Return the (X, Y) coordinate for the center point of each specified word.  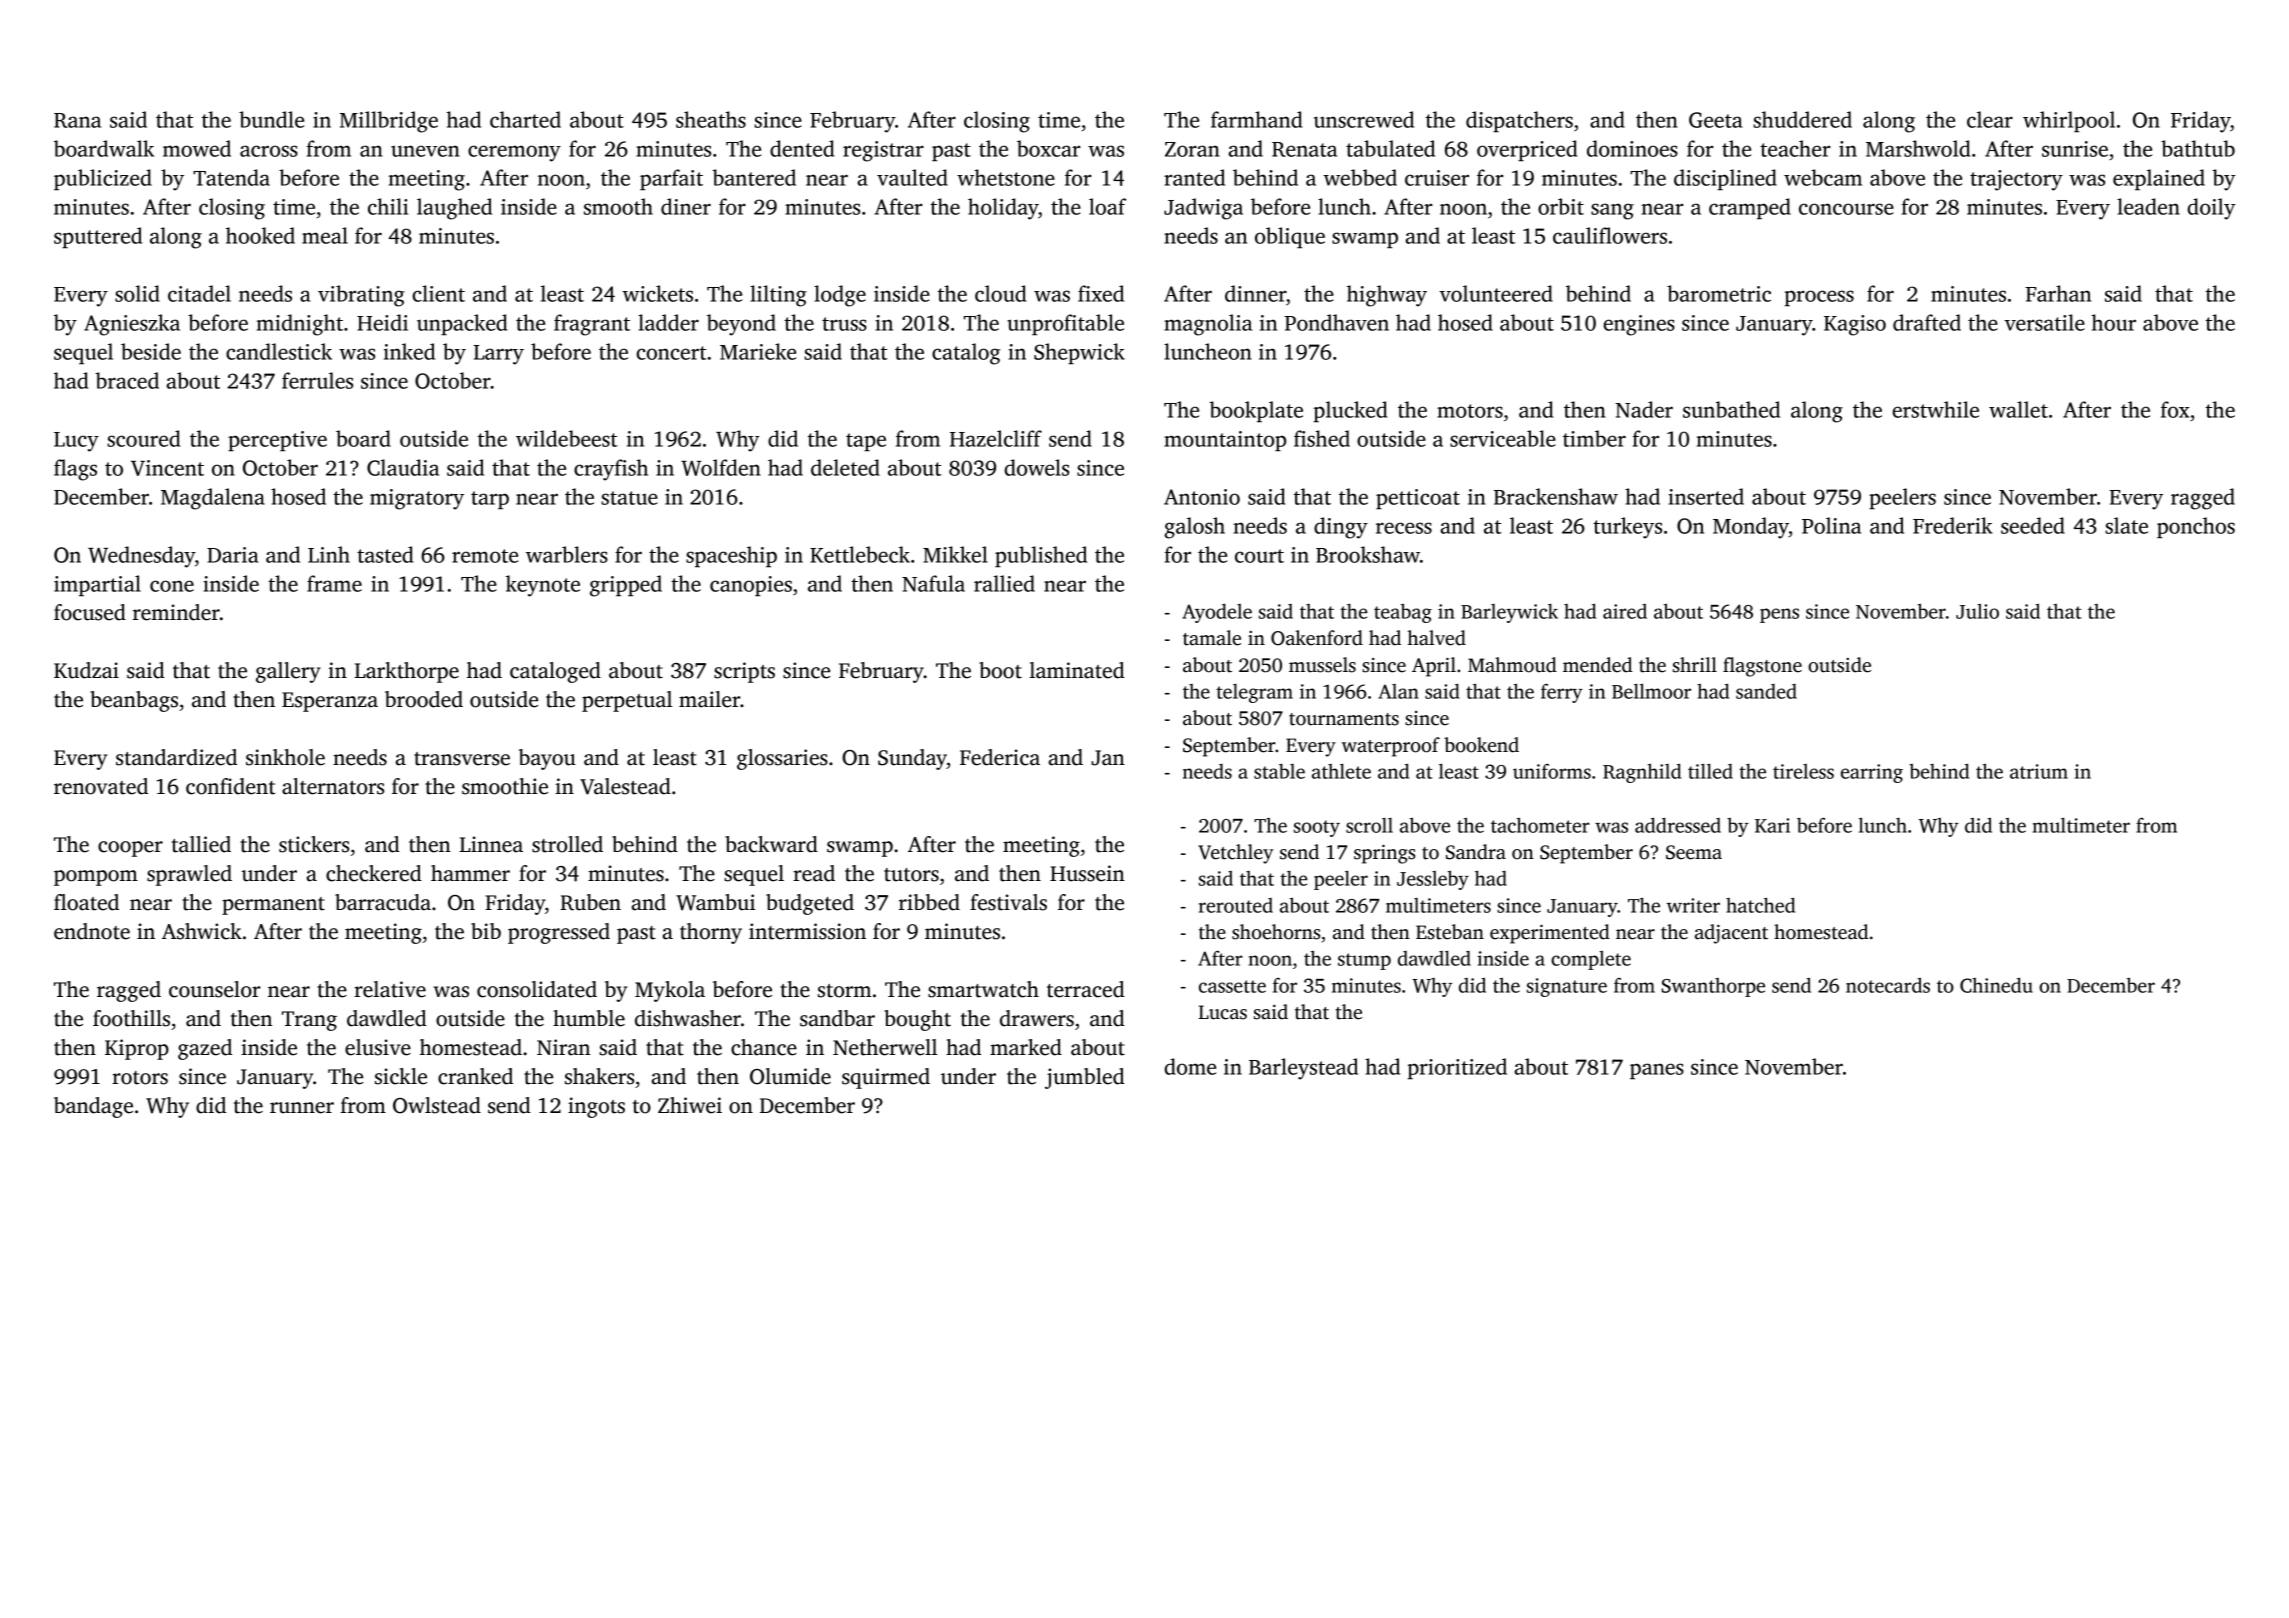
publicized (103, 179)
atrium (2039, 771)
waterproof (1391, 747)
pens (1779, 615)
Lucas (1222, 1012)
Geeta (1715, 120)
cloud (1000, 293)
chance (764, 1047)
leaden (2148, 206)
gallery (288, 672)
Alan (1398, 691)
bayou (547, 759)
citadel (199, 293)
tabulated (1390, 148)
